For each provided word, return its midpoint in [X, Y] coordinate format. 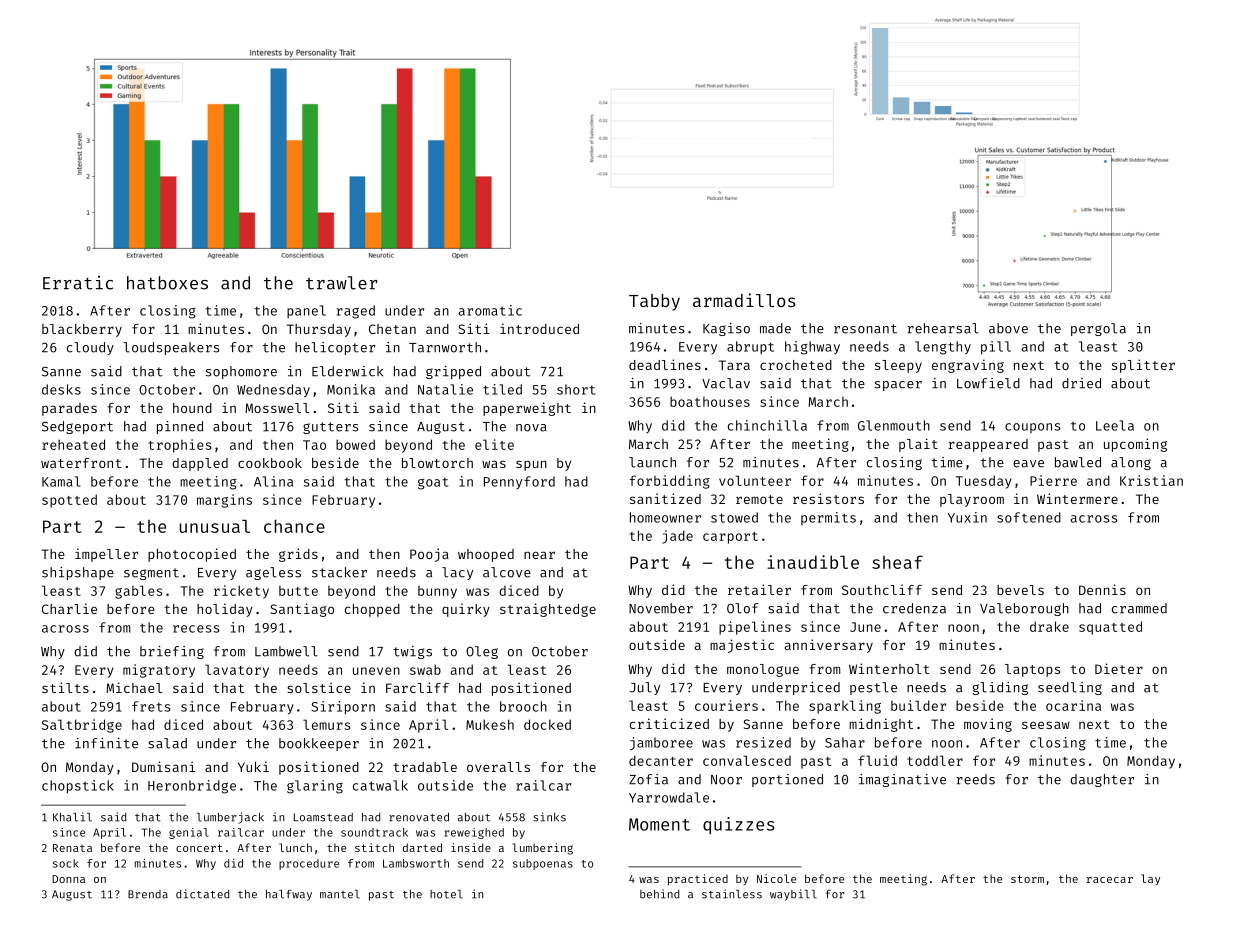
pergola [1098, 329]
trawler [342, 283]
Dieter [1119, 668]
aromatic [490, 310]
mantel [340, 894]
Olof [743, 608]
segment [151, 574]
